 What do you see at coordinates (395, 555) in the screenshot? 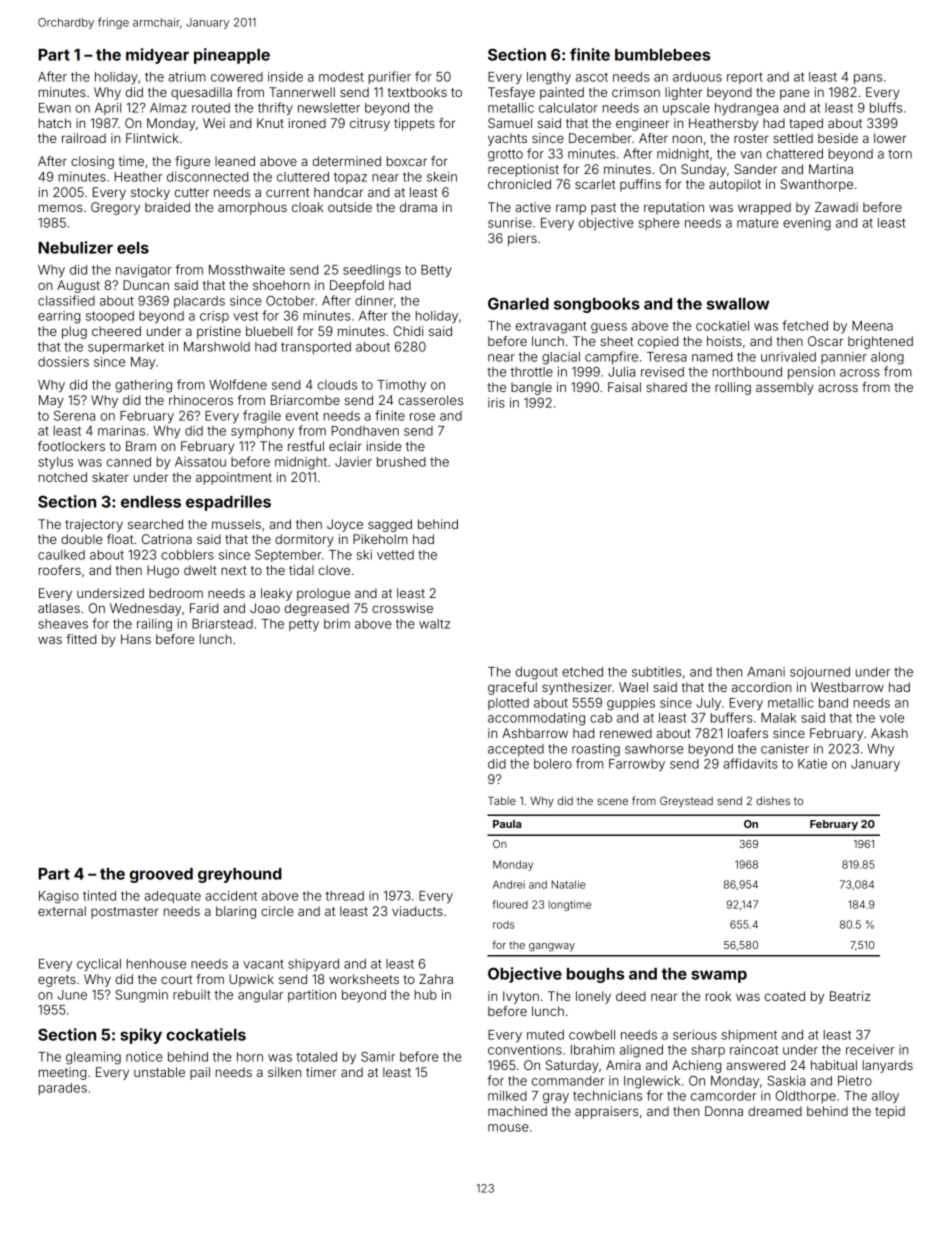
I see `vetted` at bounding box center [395, 555].
